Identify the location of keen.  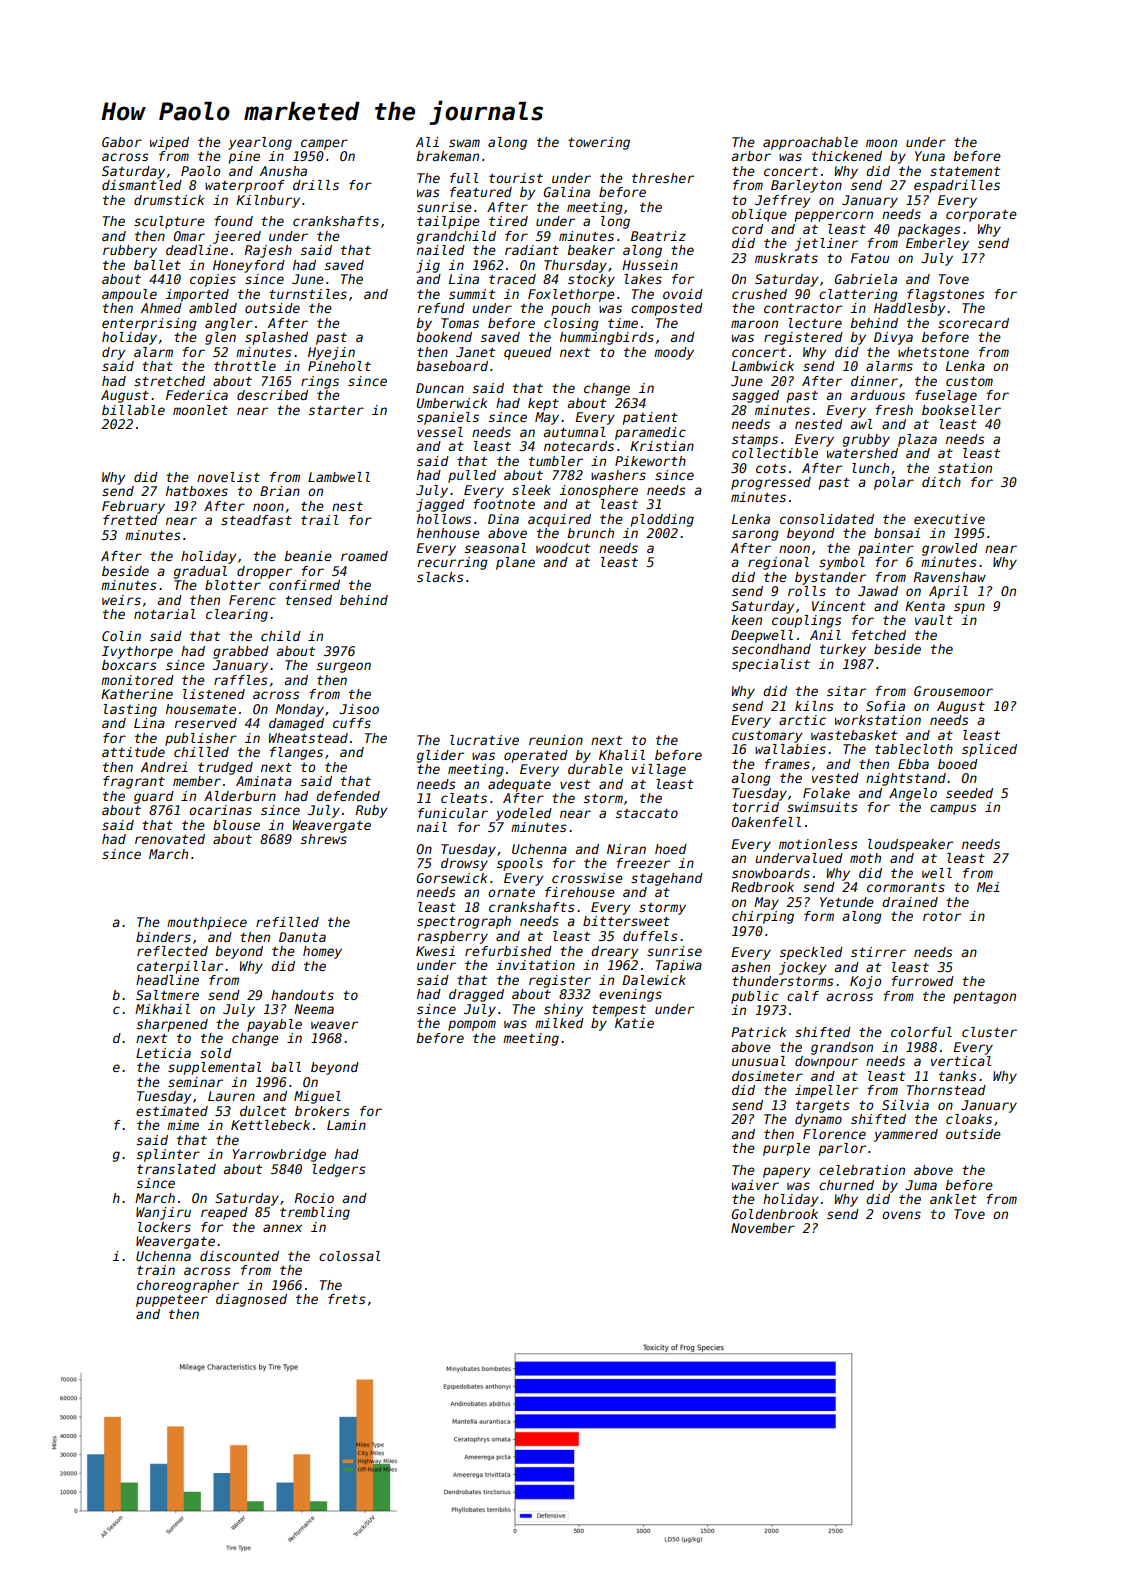
(747, 620).
